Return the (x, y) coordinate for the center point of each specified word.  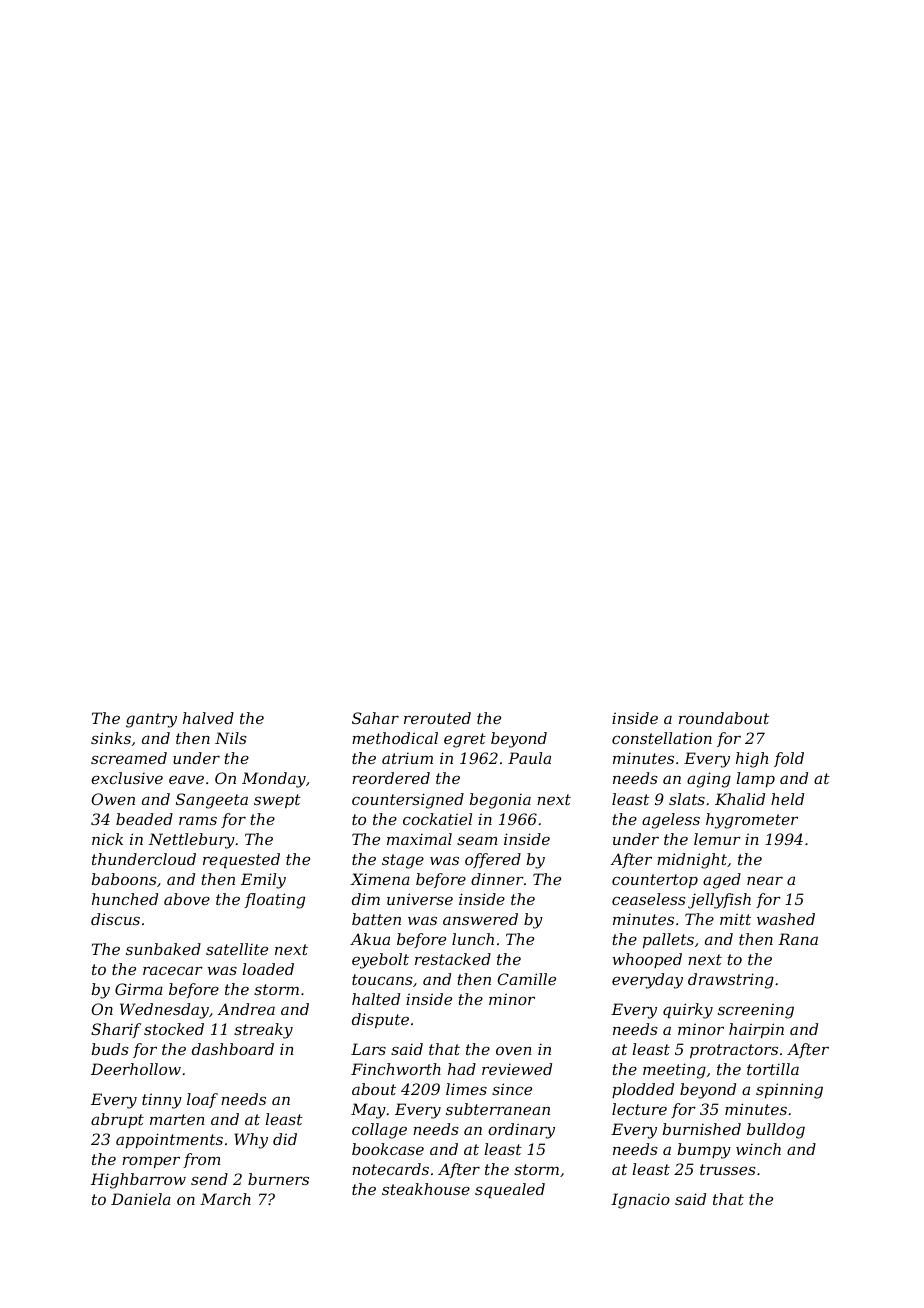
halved (208, 718)
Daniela (141, 1199)
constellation (662, 738)
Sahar (375, 718)
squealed (510, 1190)
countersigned (408, 801)
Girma (139, 989)
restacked (453, 959)
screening (756, 1011)
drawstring (731, 981)
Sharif (116, 1030)
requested (241, 860)
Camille (527, 979)
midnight (692, 861)
